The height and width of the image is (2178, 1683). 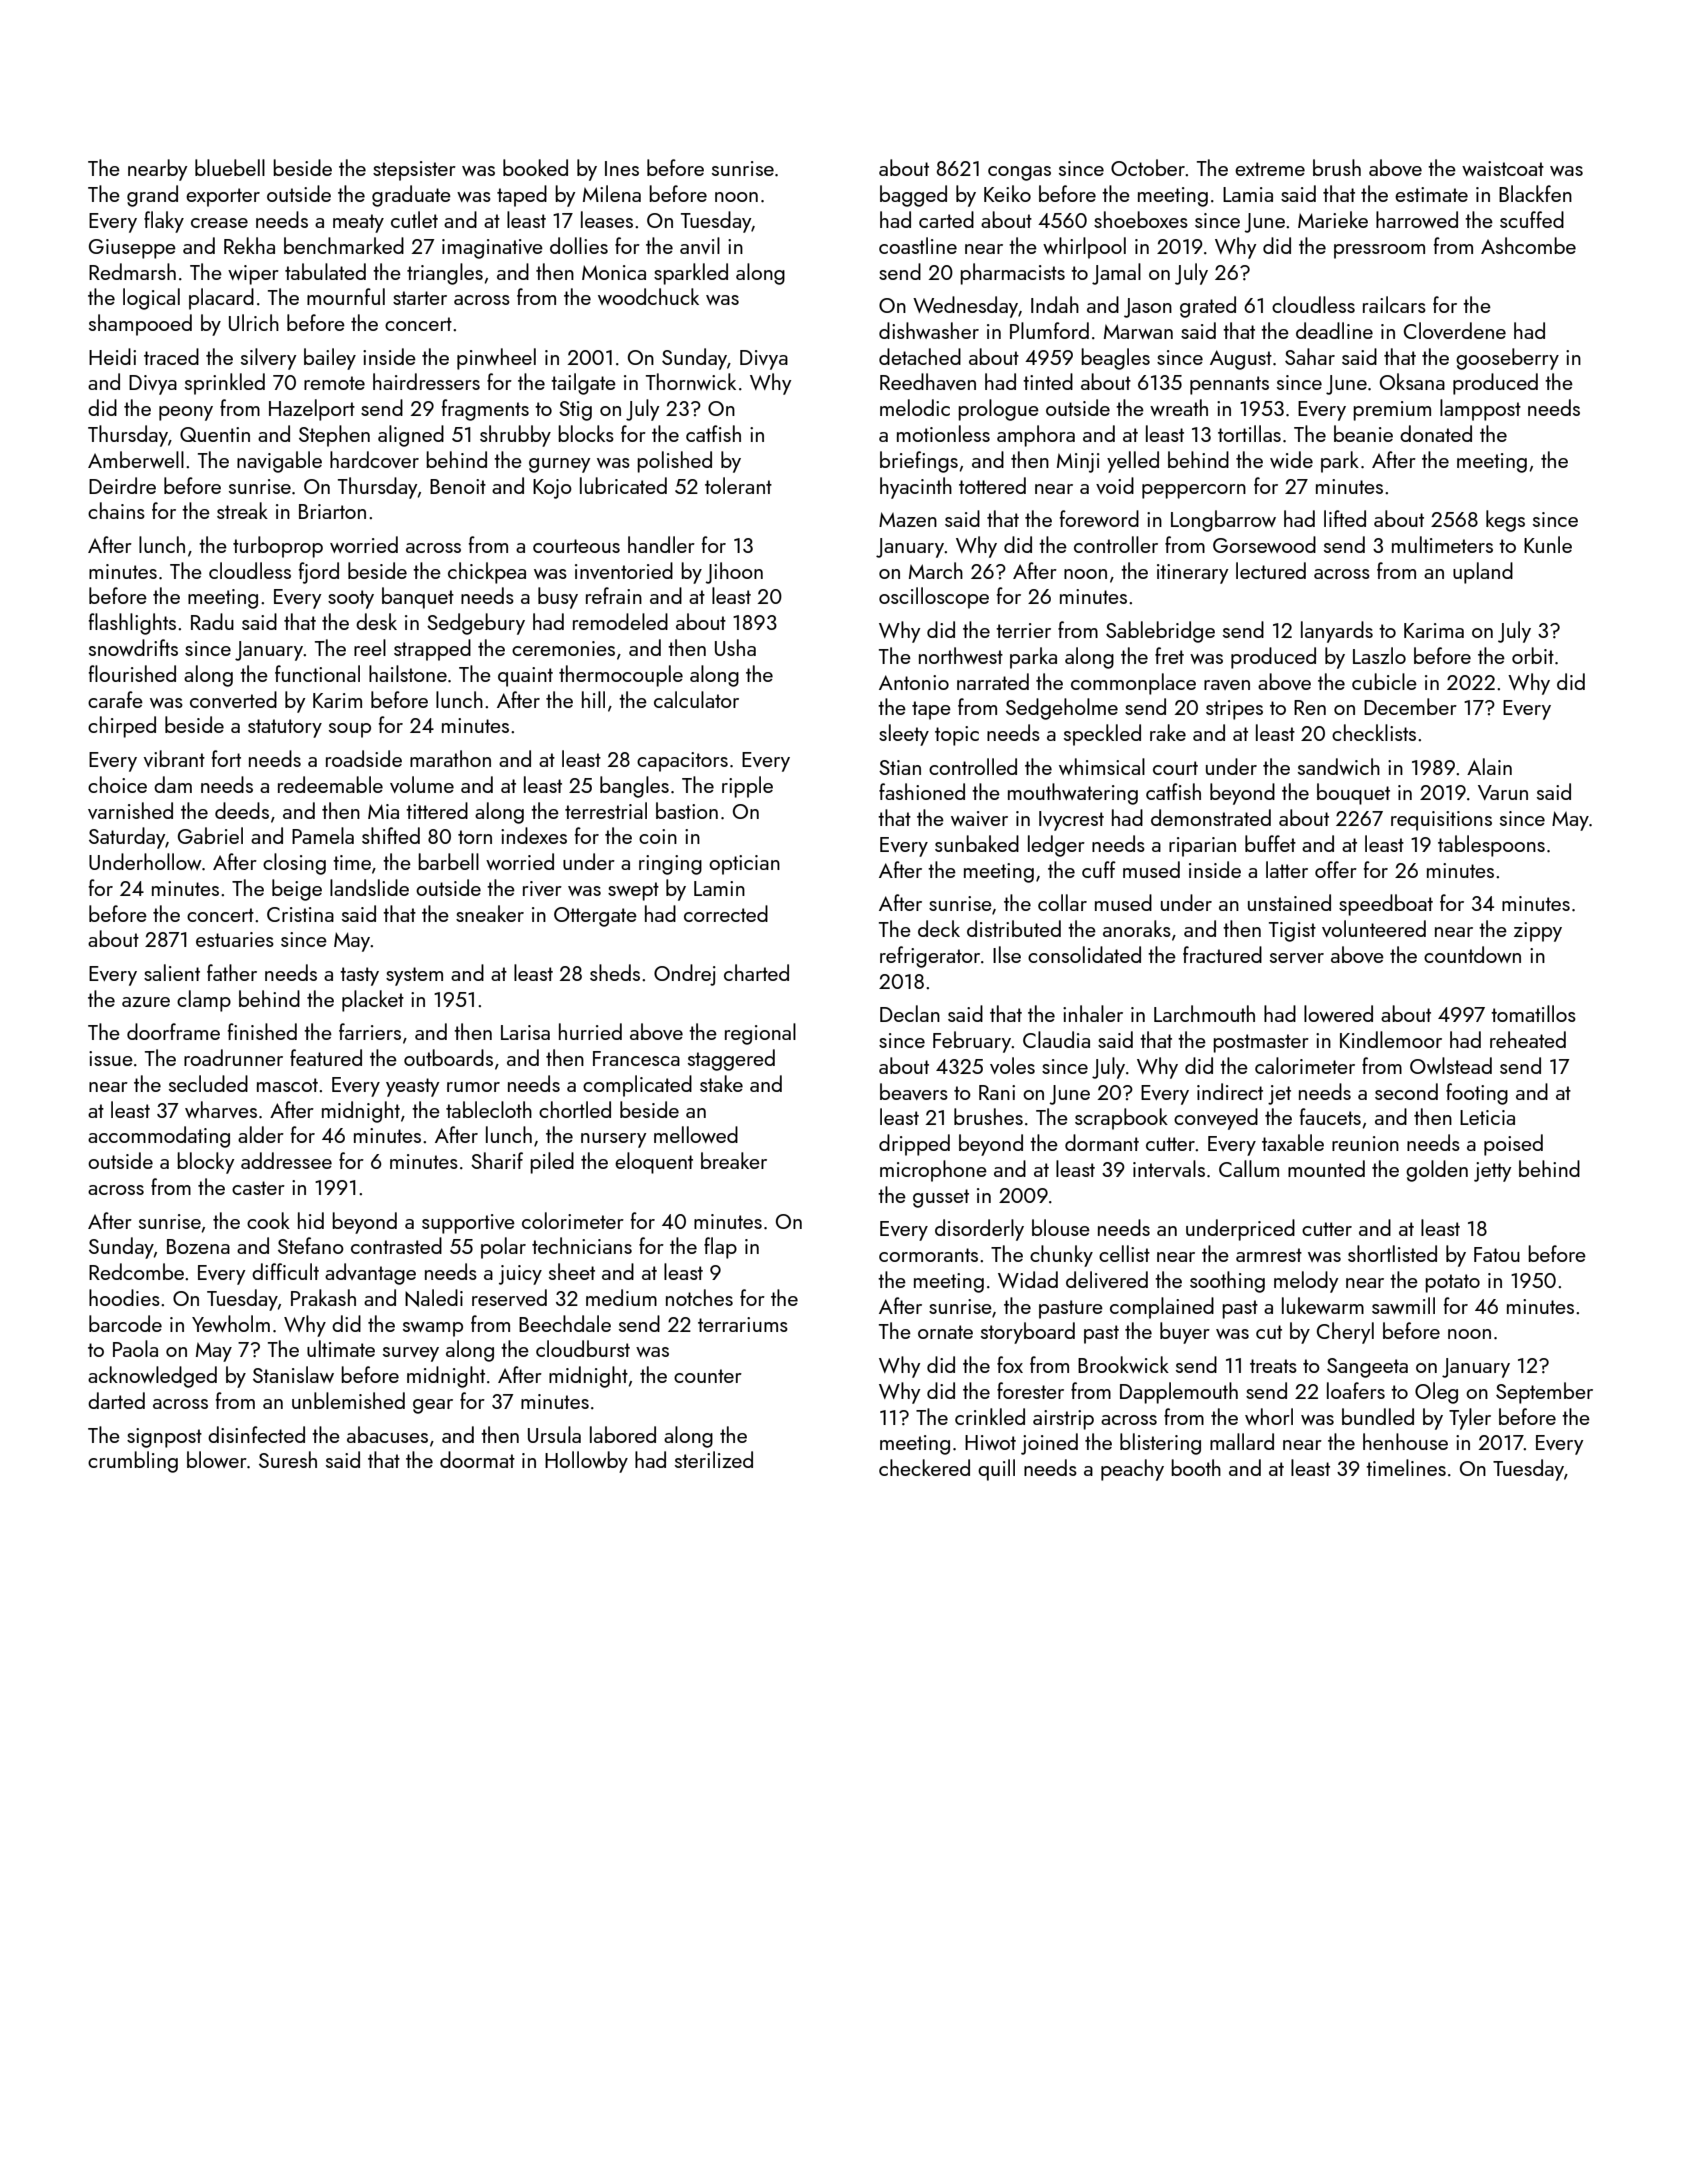 What do you see at coordinates (116, 1400) in the image?
I see `darted` at bounding box center [116, 1400].
